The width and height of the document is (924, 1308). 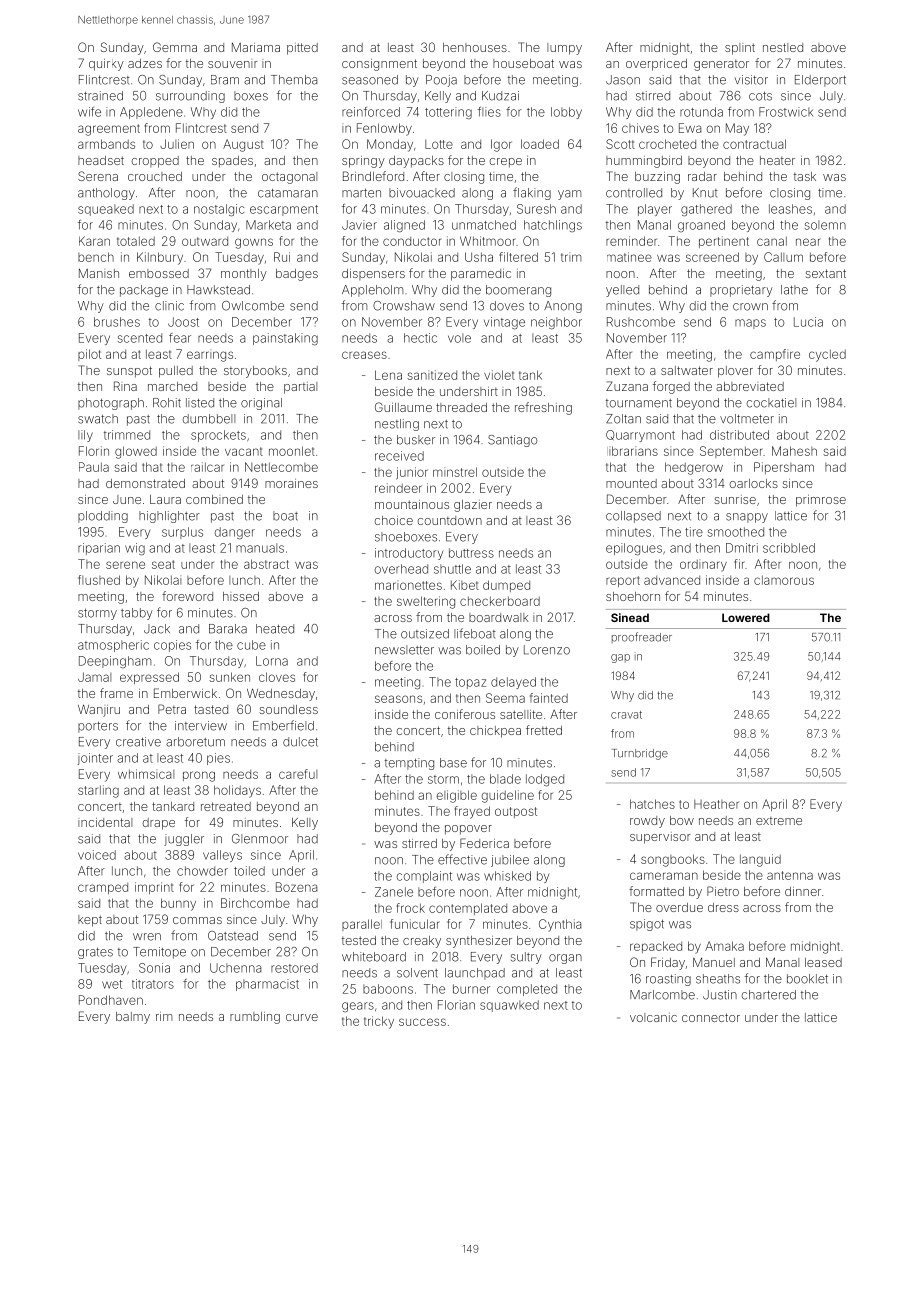 What do you see at coordinates (633, 517) in the document?
I see `collapsed` at bounding box center [633, 517].
